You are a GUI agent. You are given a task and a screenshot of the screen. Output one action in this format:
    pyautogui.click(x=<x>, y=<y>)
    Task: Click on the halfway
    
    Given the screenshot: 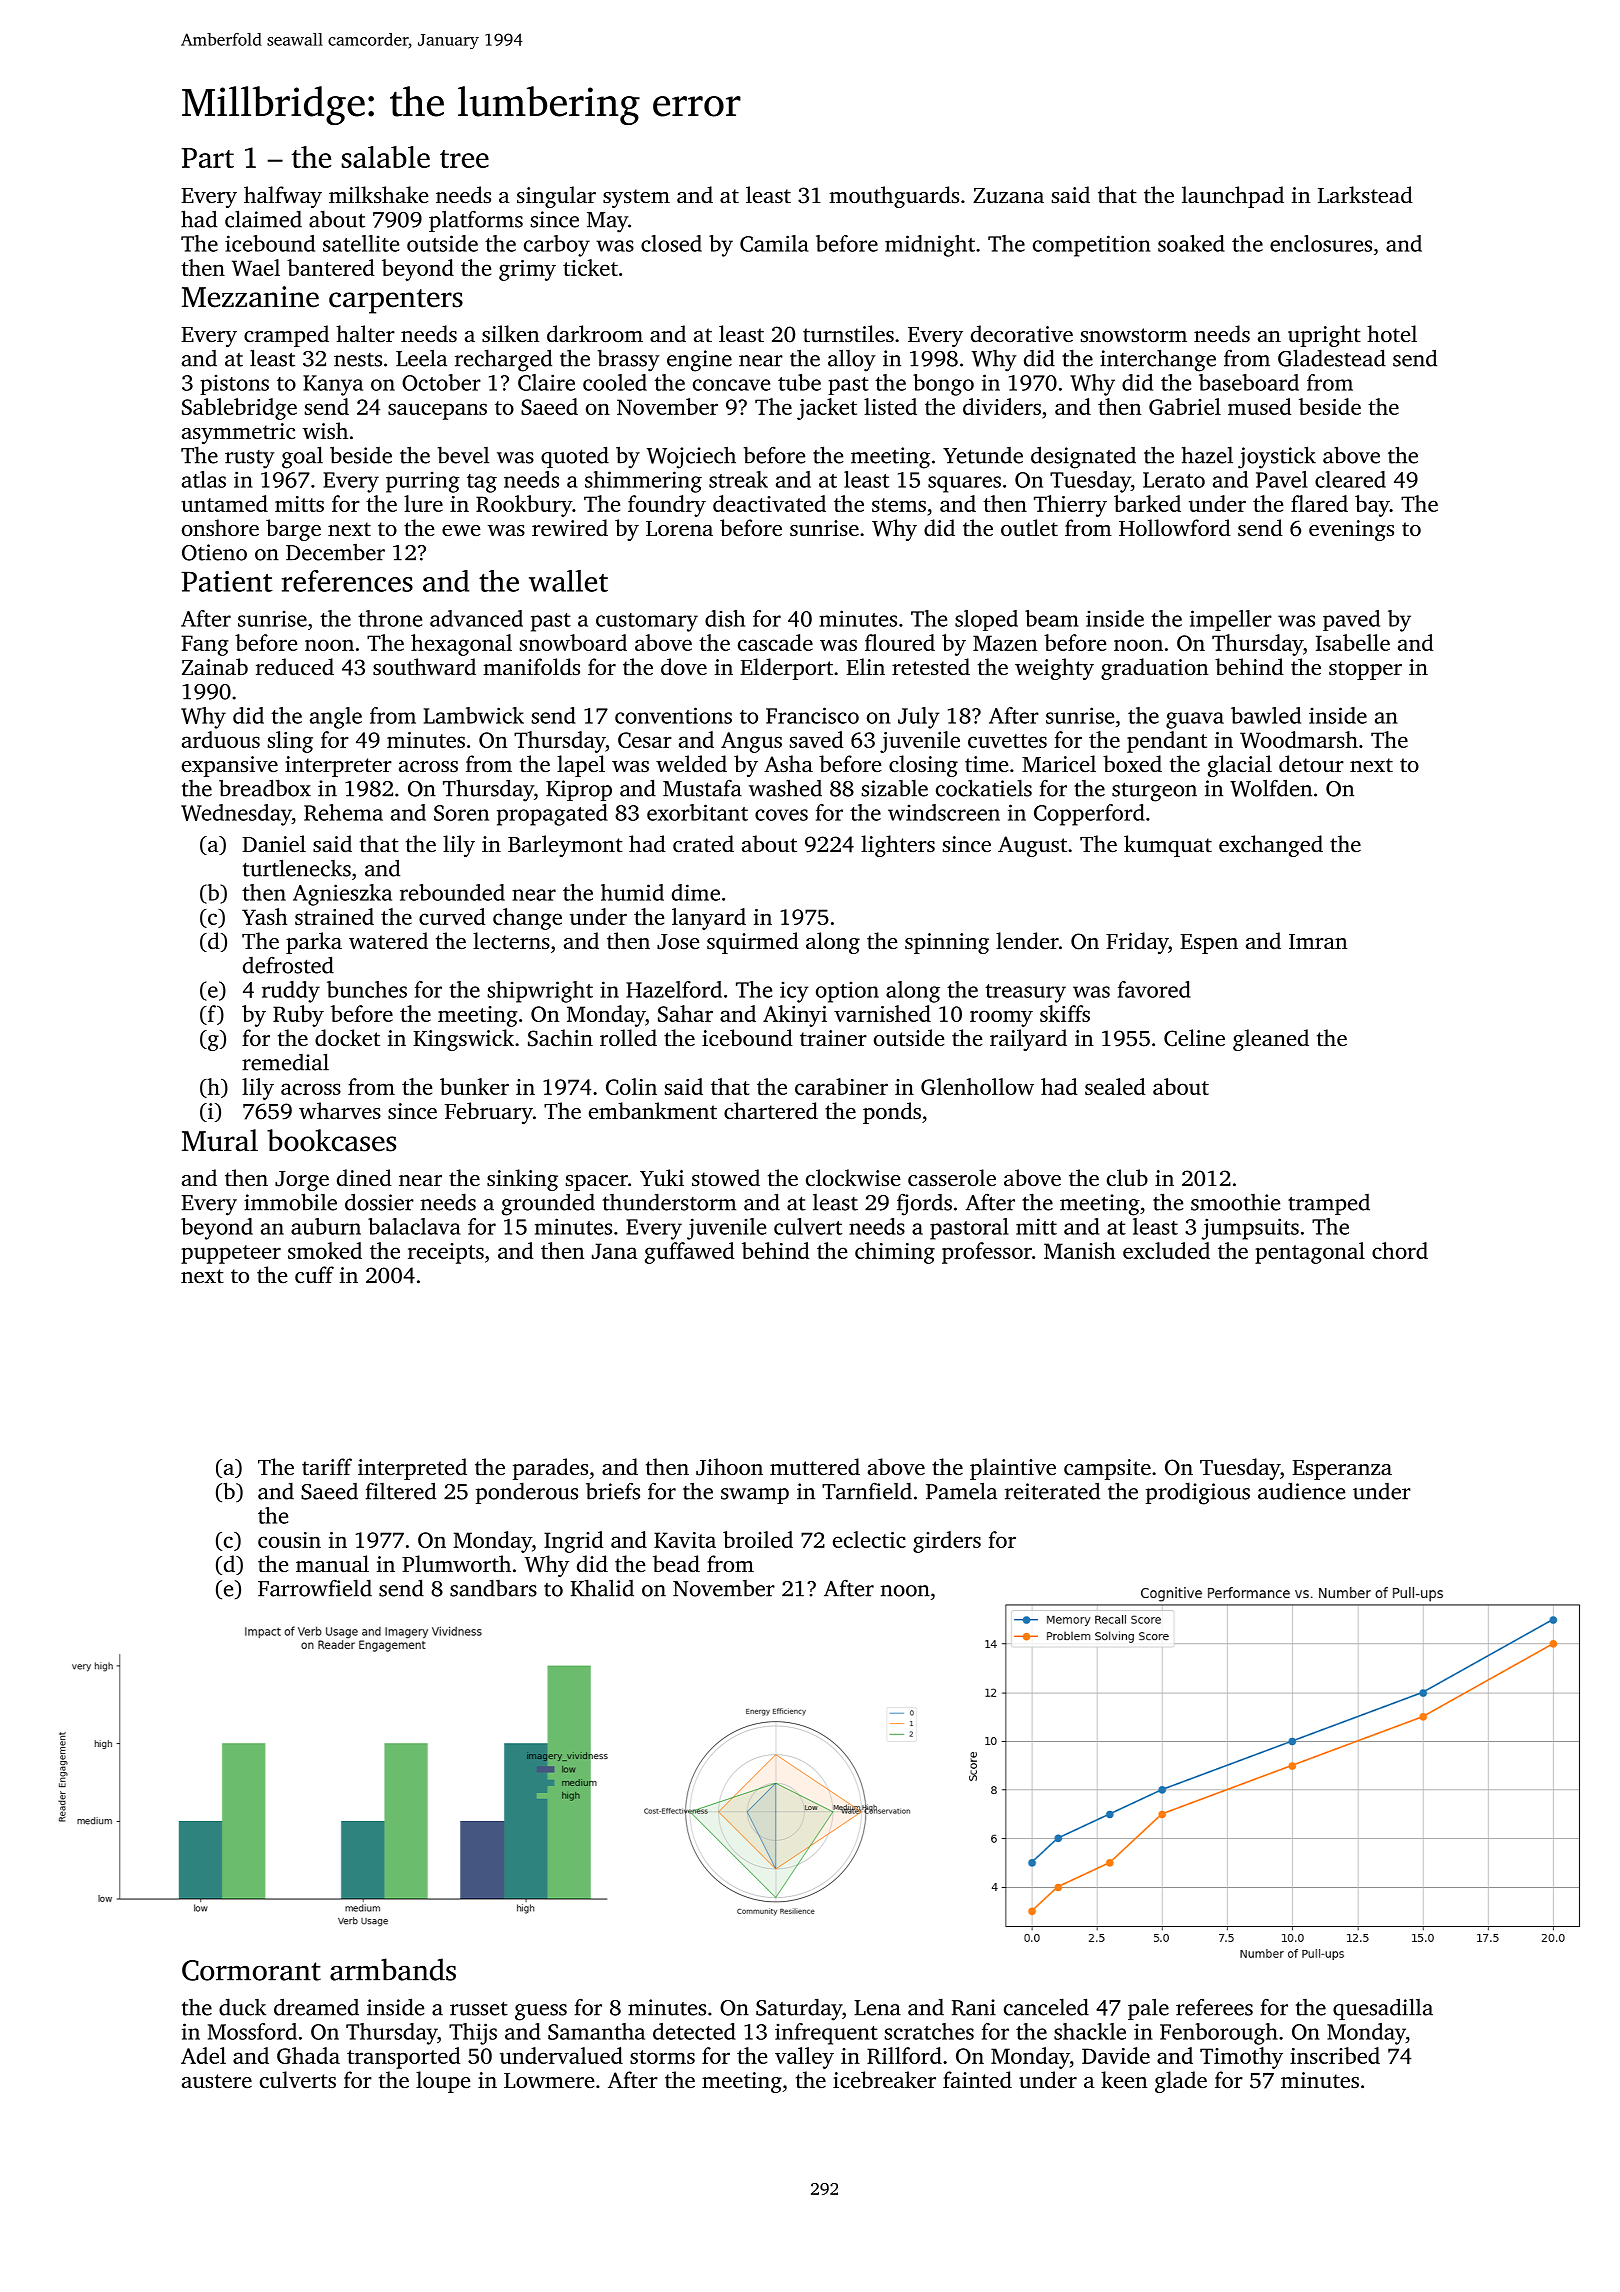 What is the action you would take?
    pyautogui.click(x=283, y=197)
